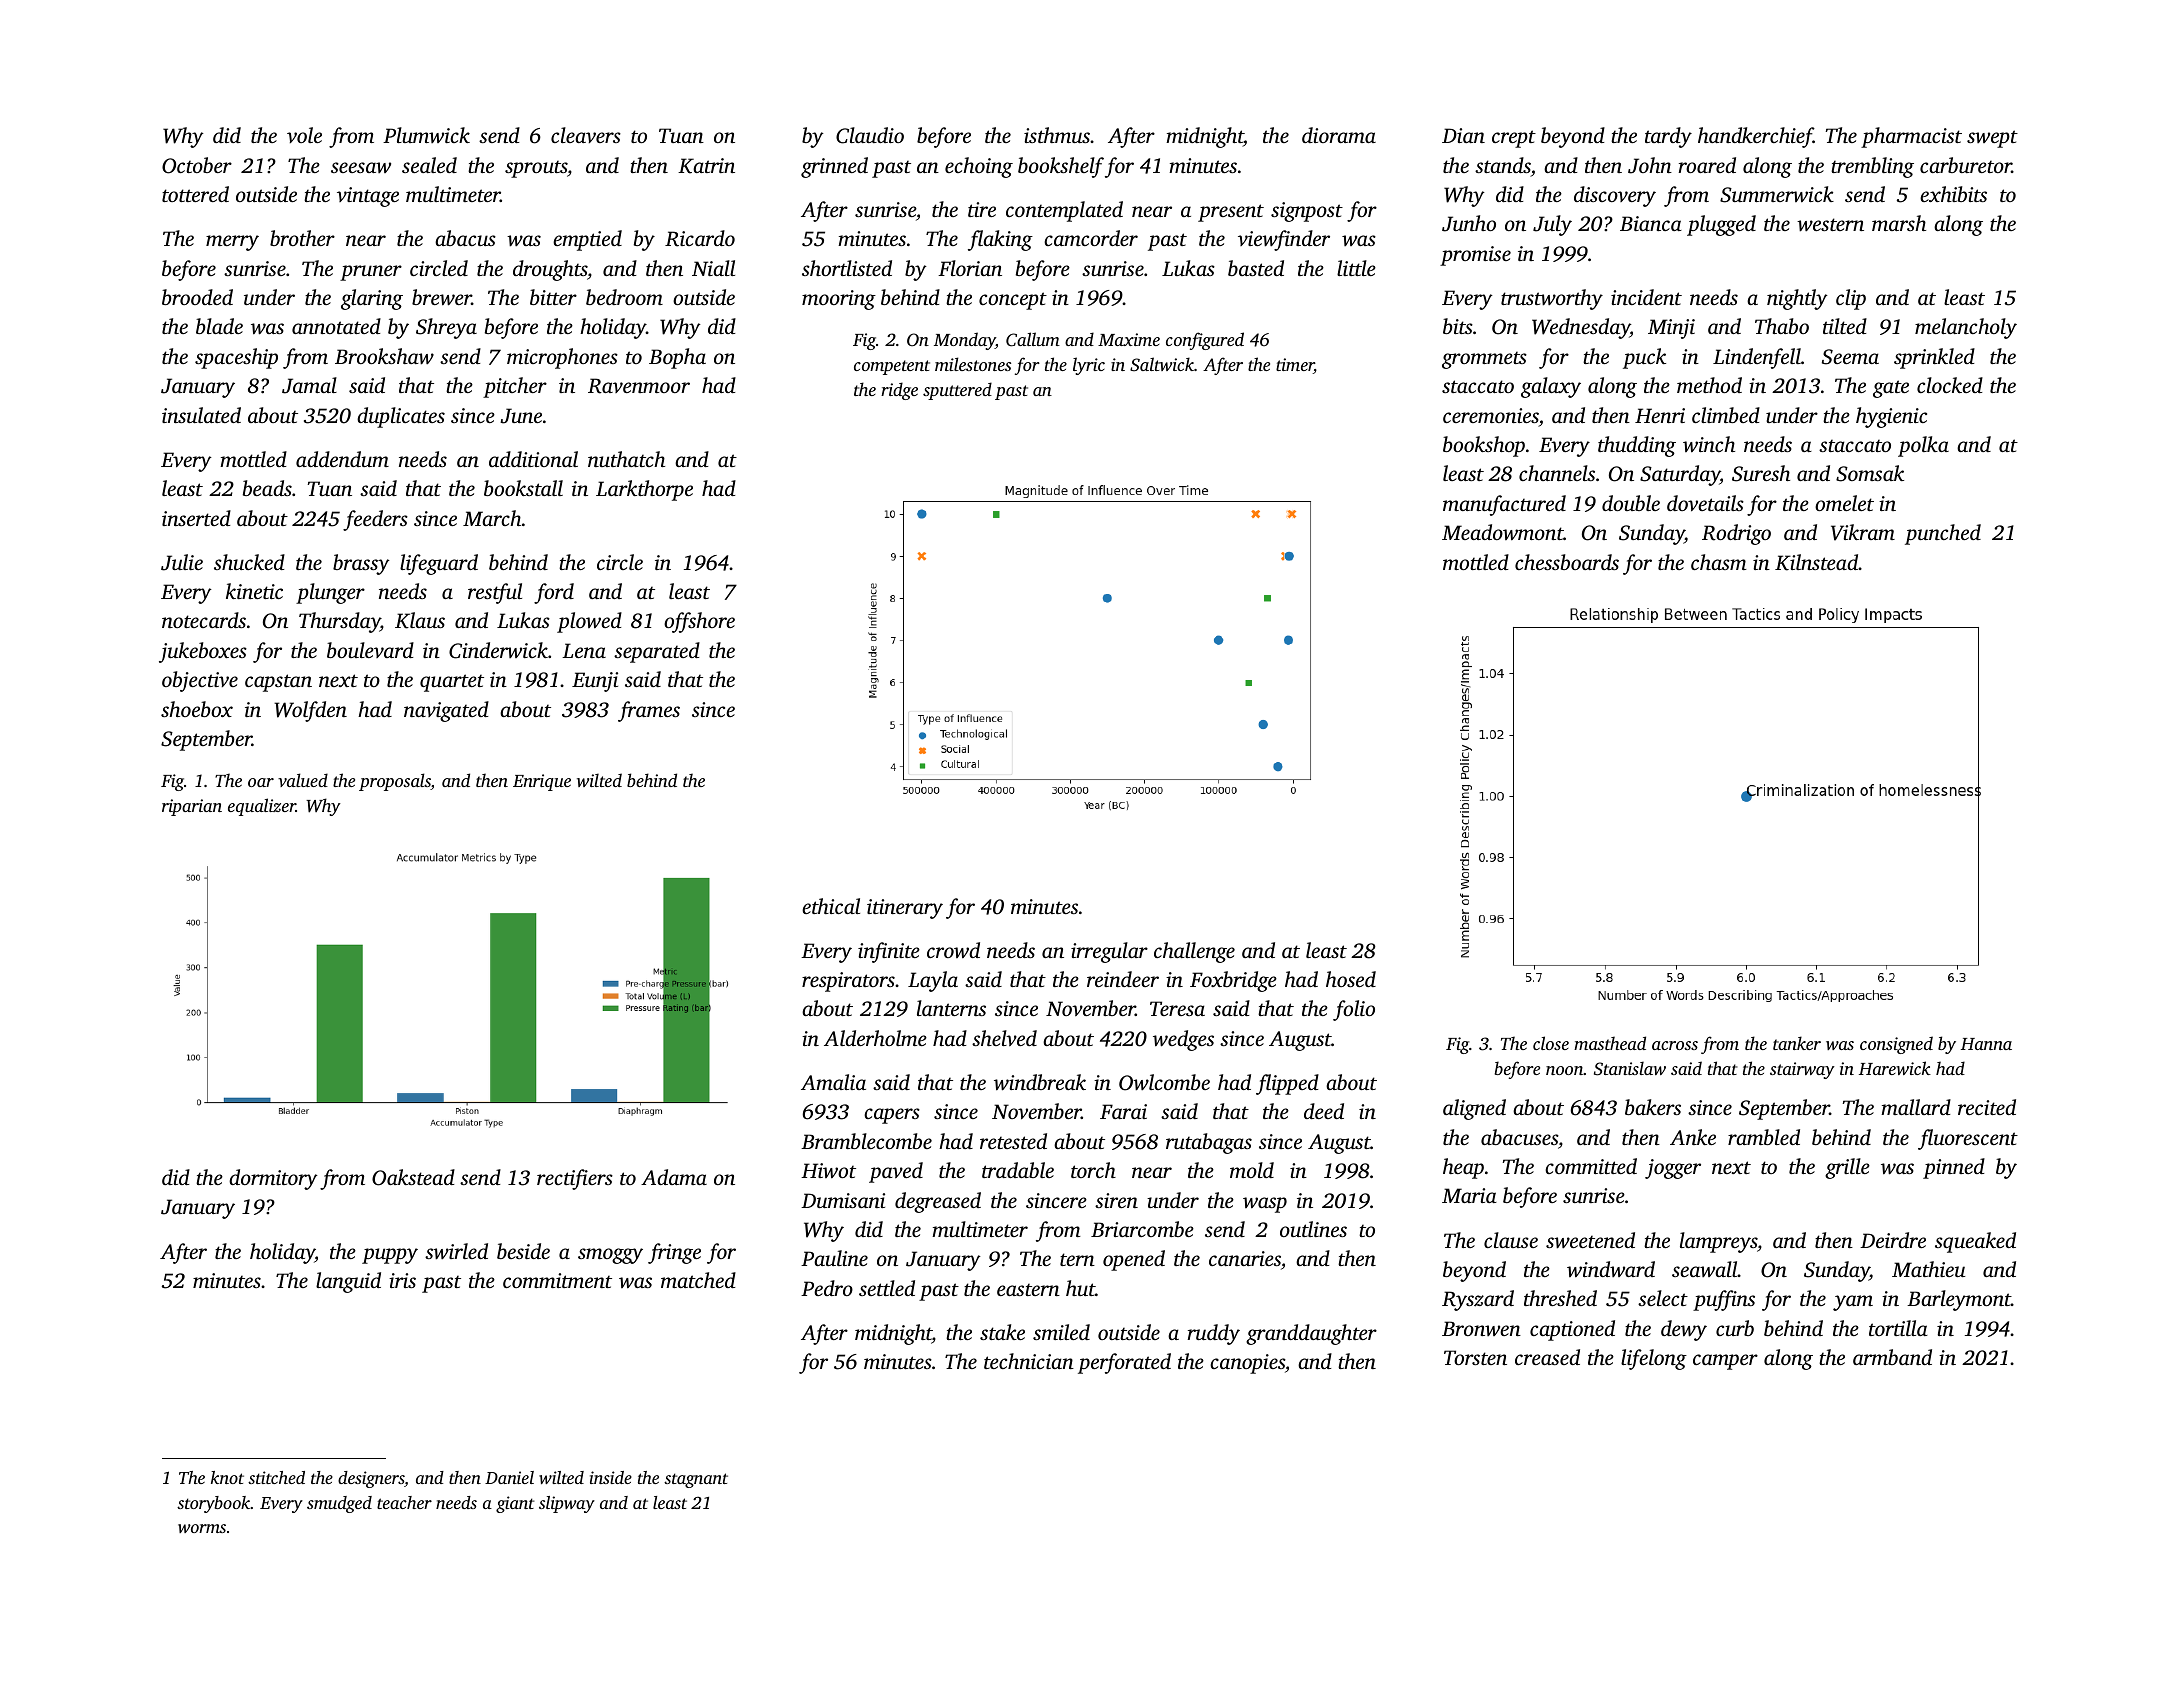 This image has height=1683, width=2178. I want to click on stake, so click(1002, 1332).
